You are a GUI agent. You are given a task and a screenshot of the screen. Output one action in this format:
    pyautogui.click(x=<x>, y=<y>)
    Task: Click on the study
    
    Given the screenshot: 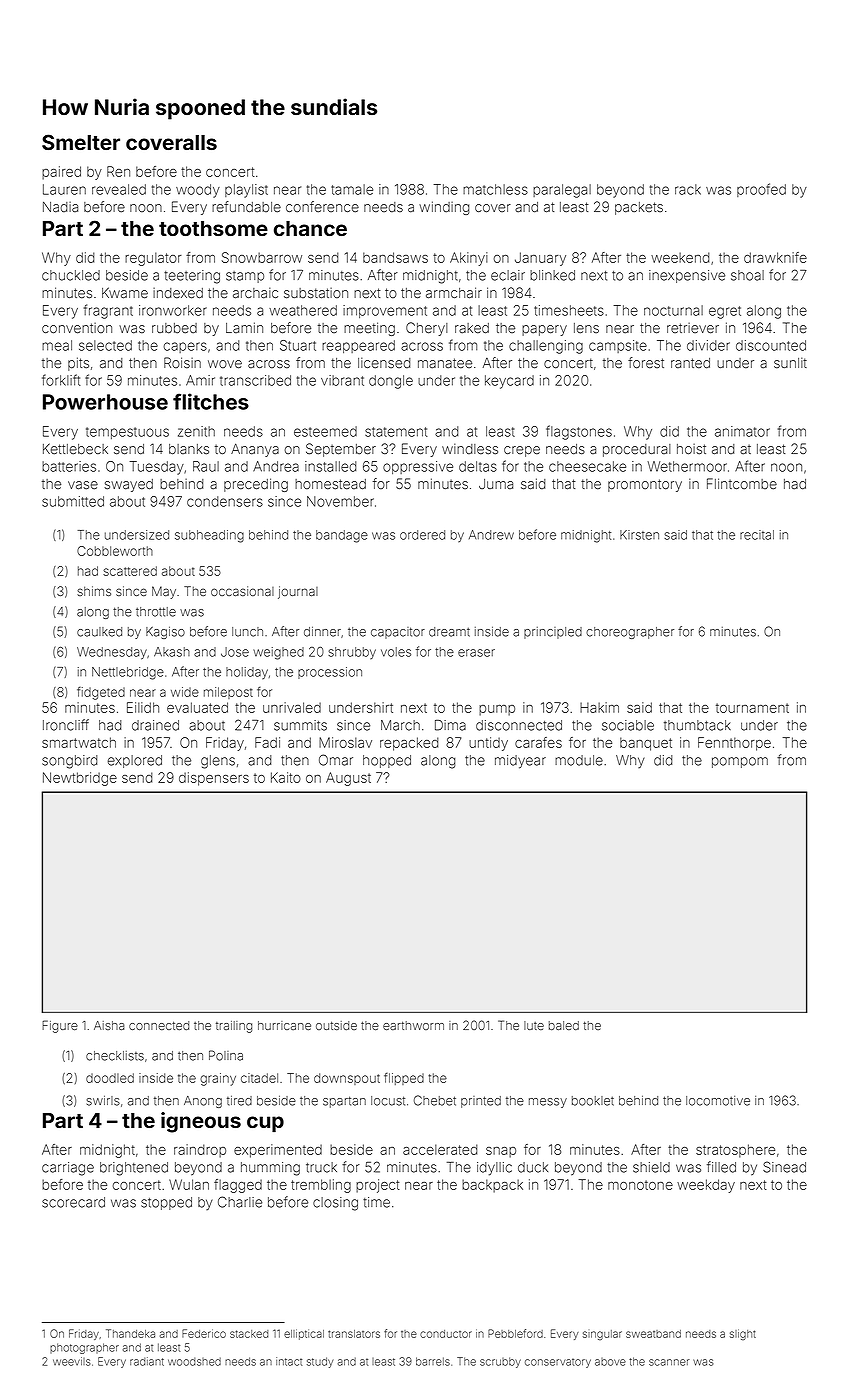 What is the action you would take?
    pyautogui.click(x=320, y=1362)
